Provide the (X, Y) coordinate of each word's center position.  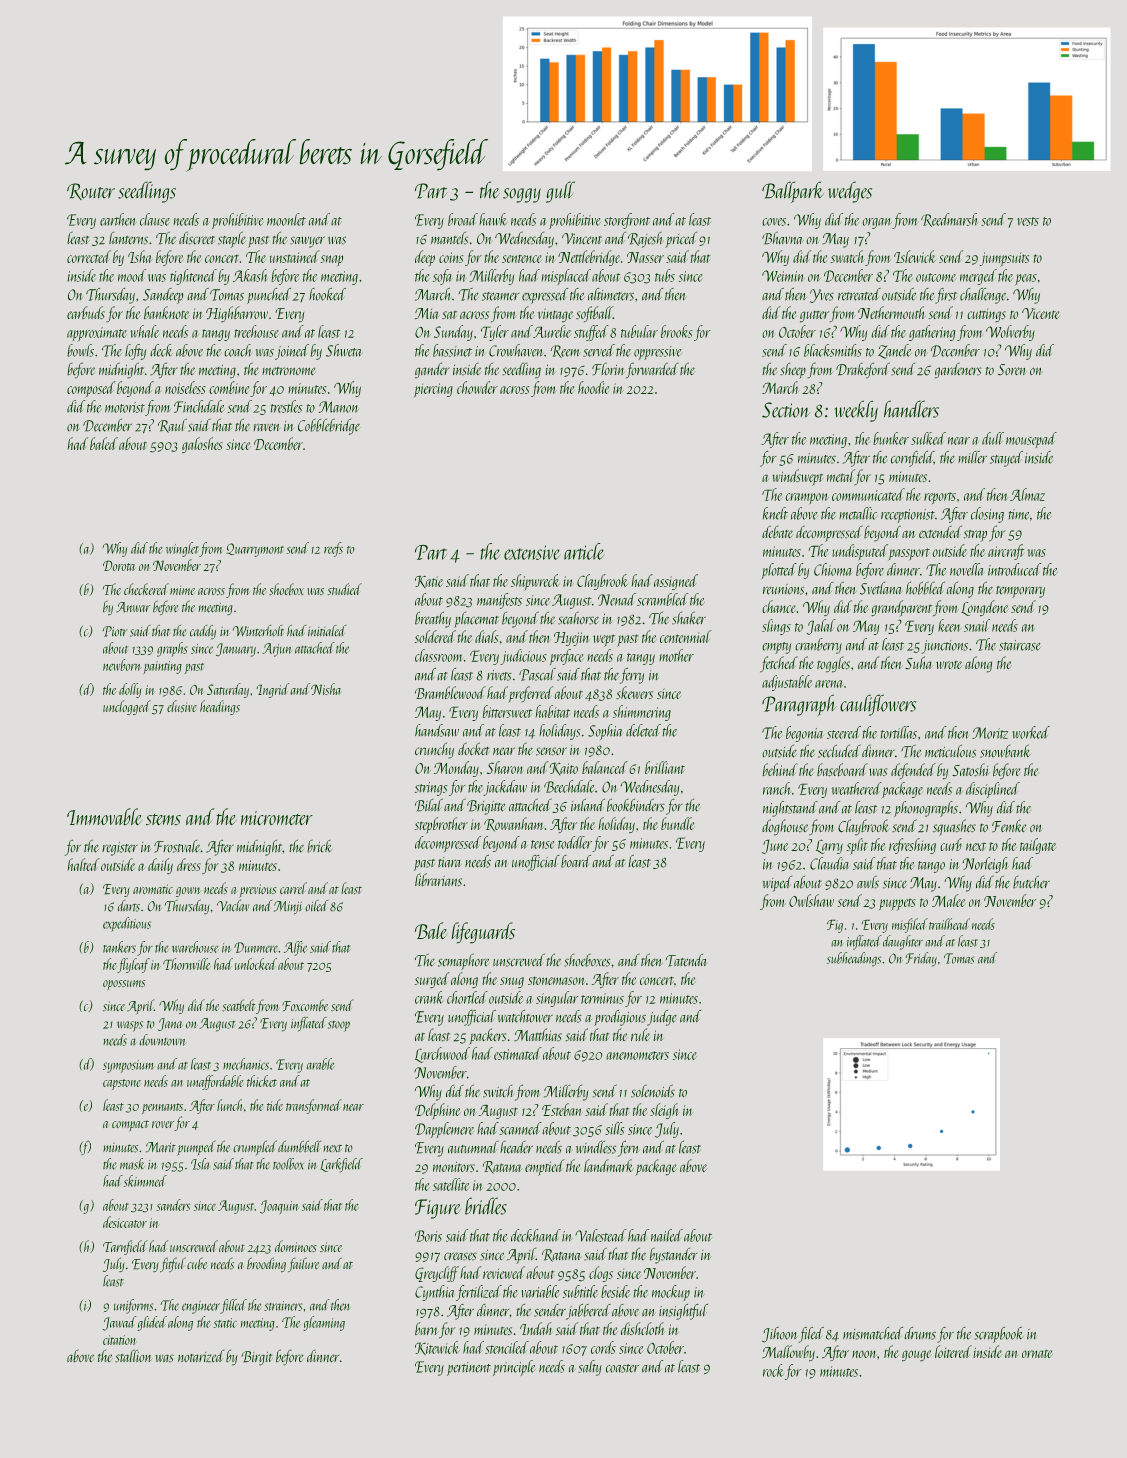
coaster (622, 1368)
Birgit (257, 1358)
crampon (807, 498)
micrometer (277, 818)
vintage (556, 315)
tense (543, 844)
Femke (1009, 826)
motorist (125, 407)
